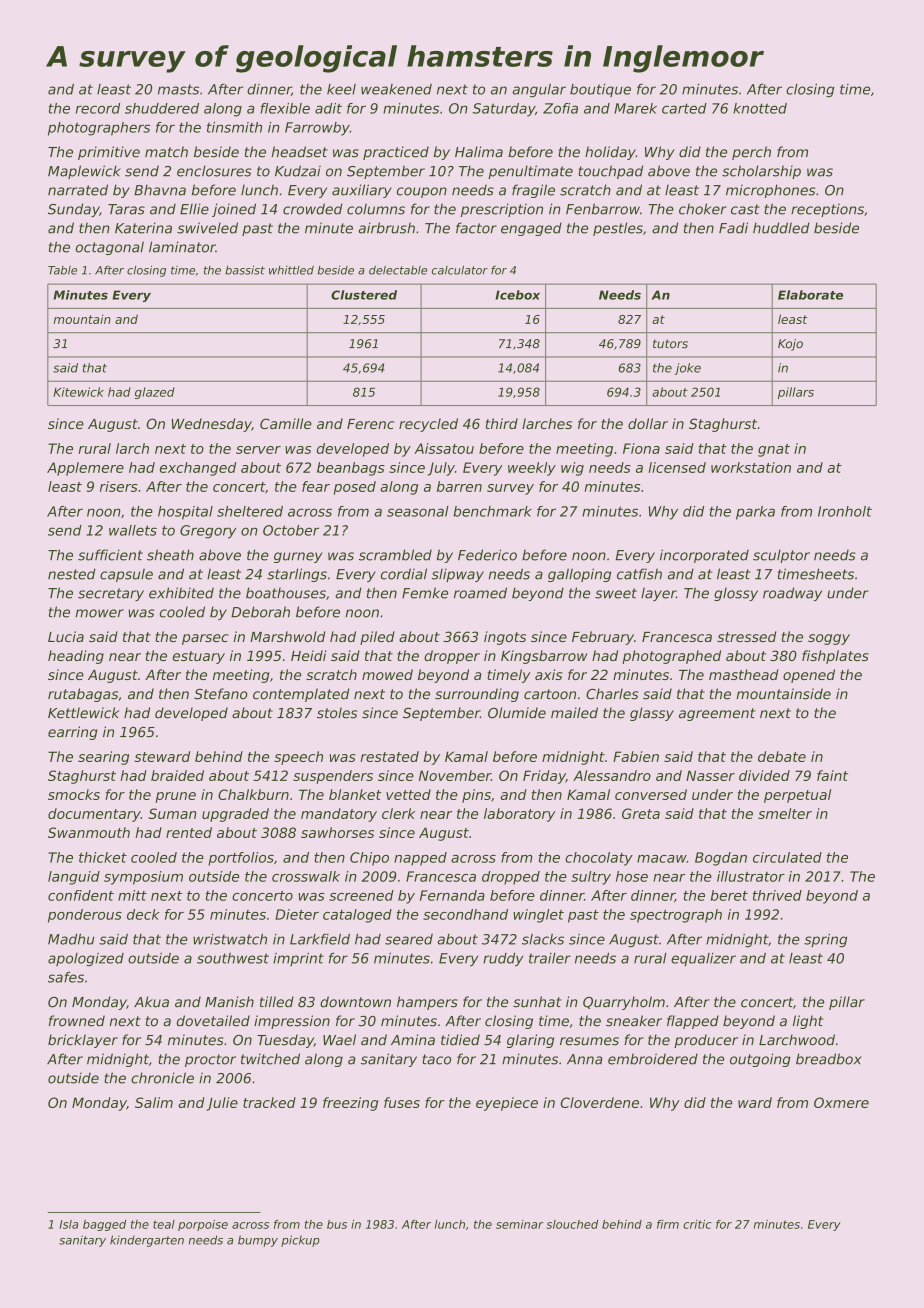 The image size is (924, 1308). What do you see at coordinates (73, 733) in the screenshot?
I see `earring` at bounding box center [73, 733].
